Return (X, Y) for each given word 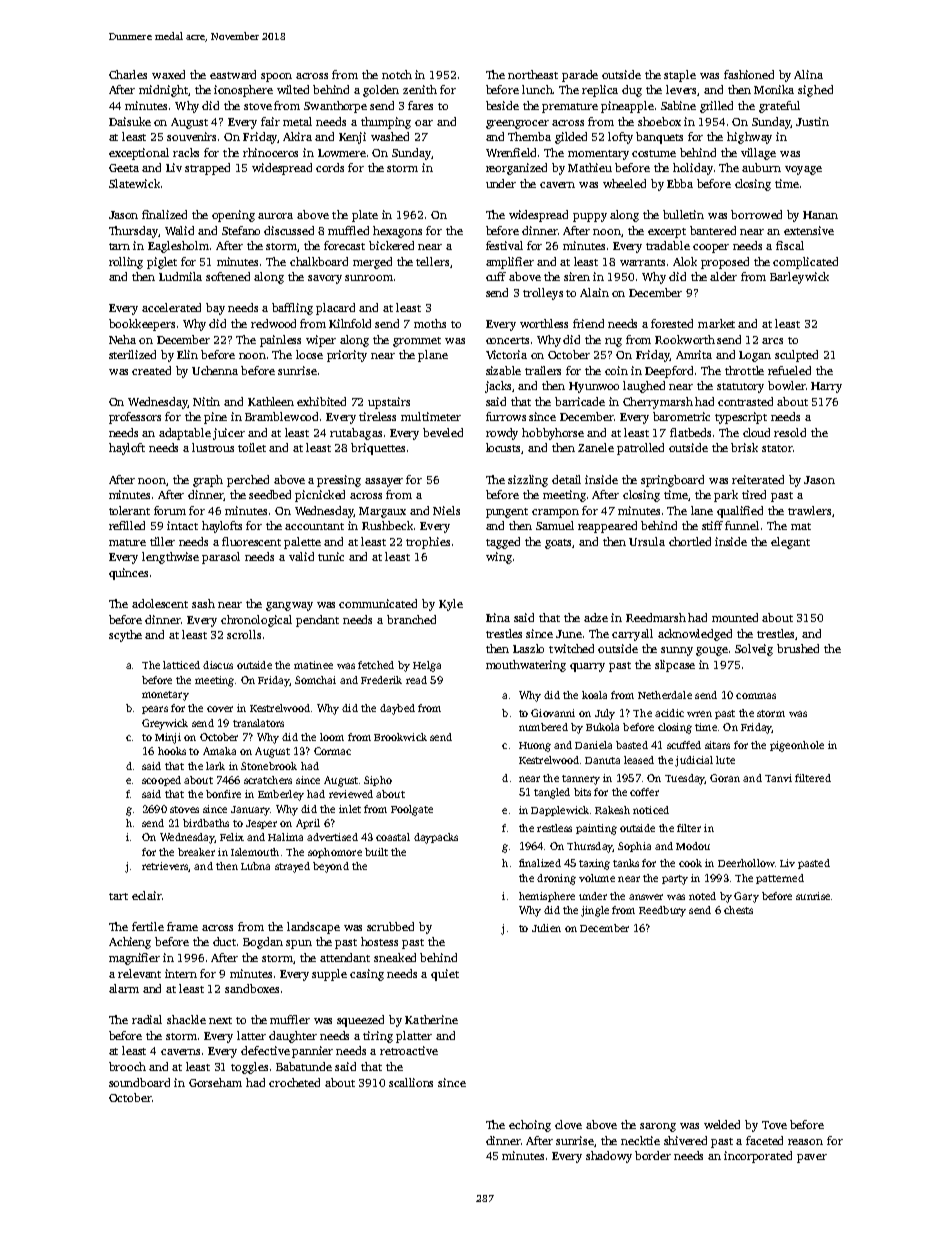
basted (632, 745)
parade (580, 76)
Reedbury (662, 911)
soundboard (139, 1082)
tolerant (129, 510)
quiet (445, 975)
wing (499, 558)
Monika (774, 89)
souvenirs (191, 136)
